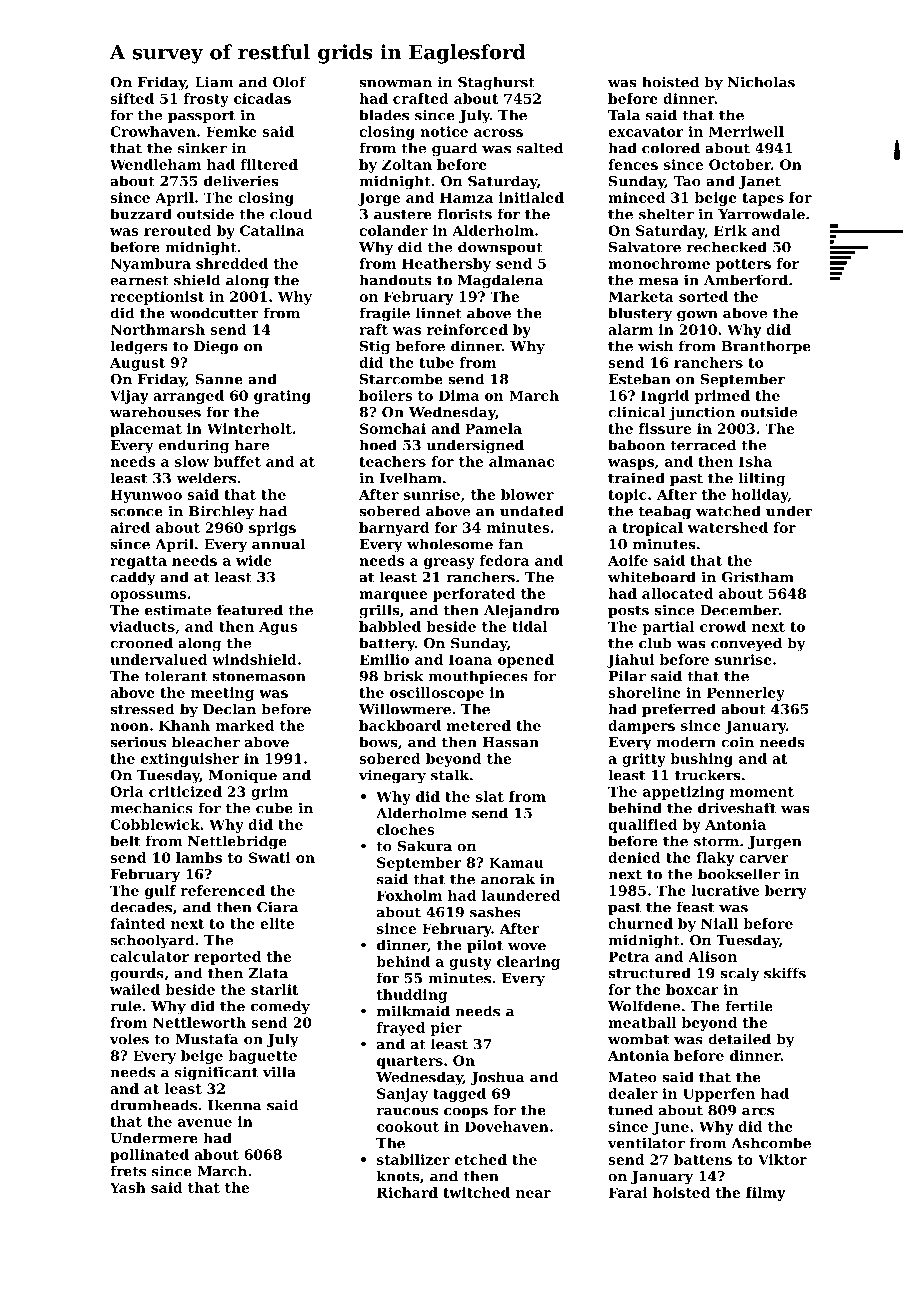 The width and height of the screenshot is (924, 1308). Describe the element at coordinates (697, 316) in the screenshot. I see `gown` at that location.
